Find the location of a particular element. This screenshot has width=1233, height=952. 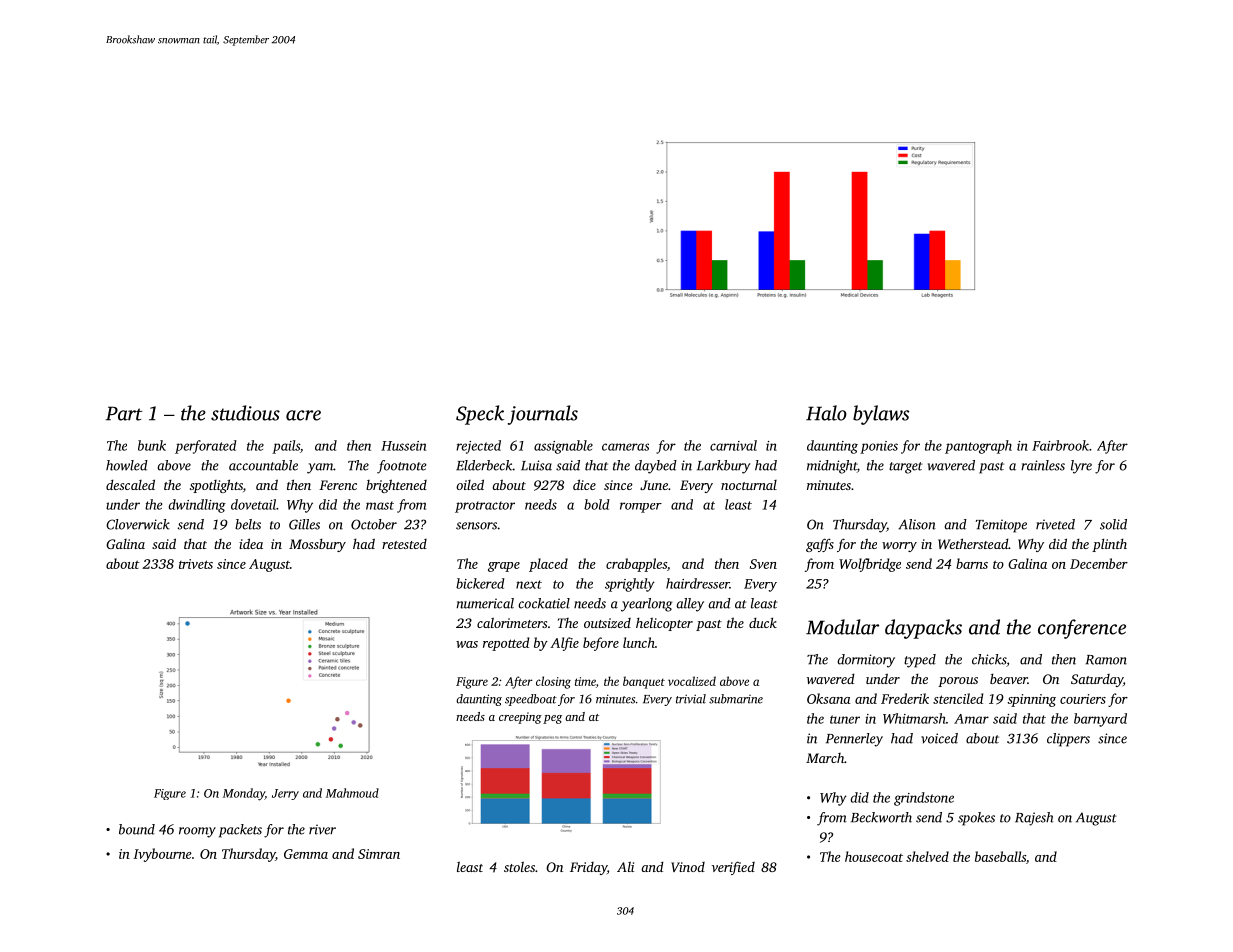

banquet is located at coordinates (644, 682).
